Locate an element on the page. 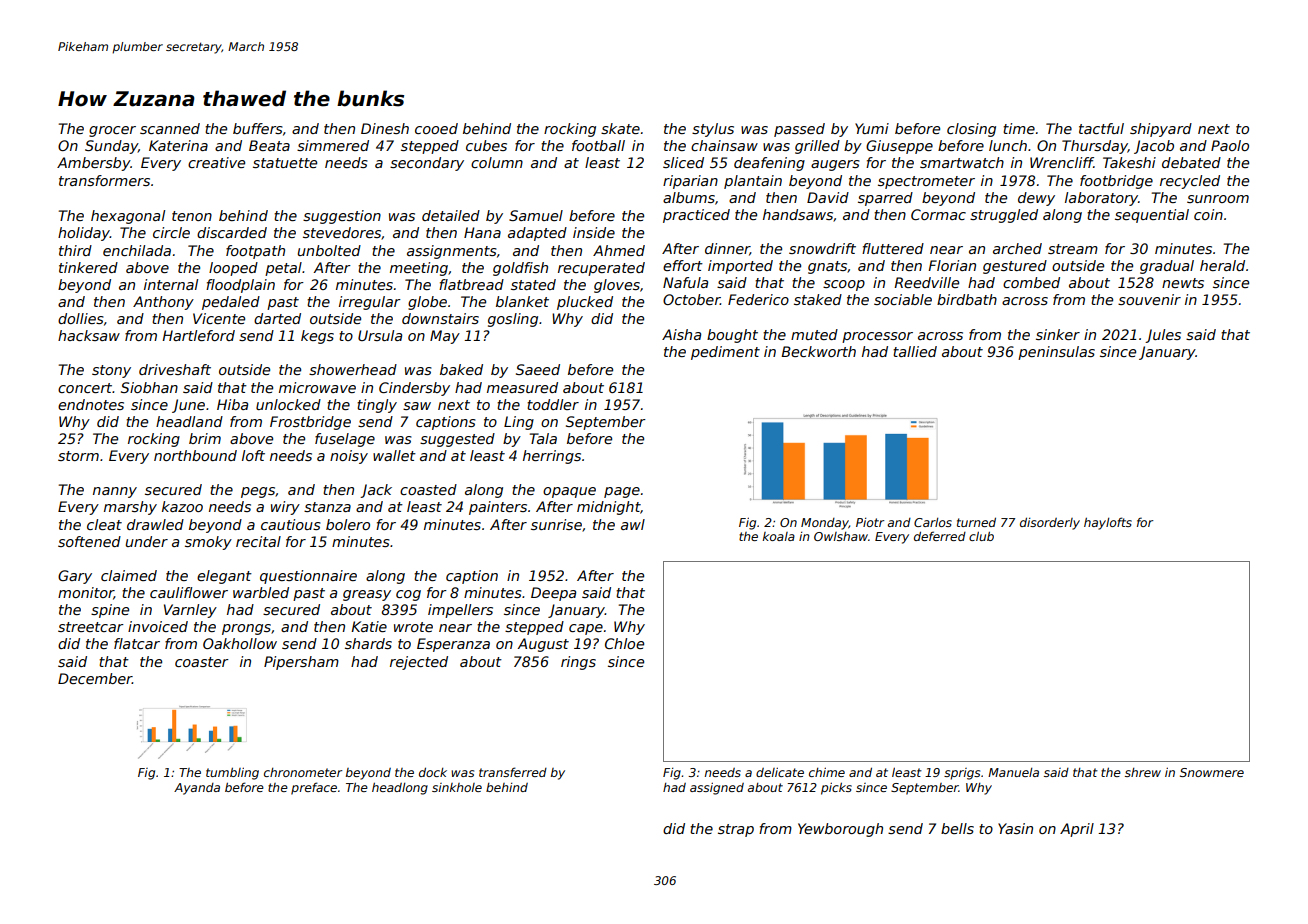 The image size is (1308, 924). delicate is located at coordinates (780, 772).
